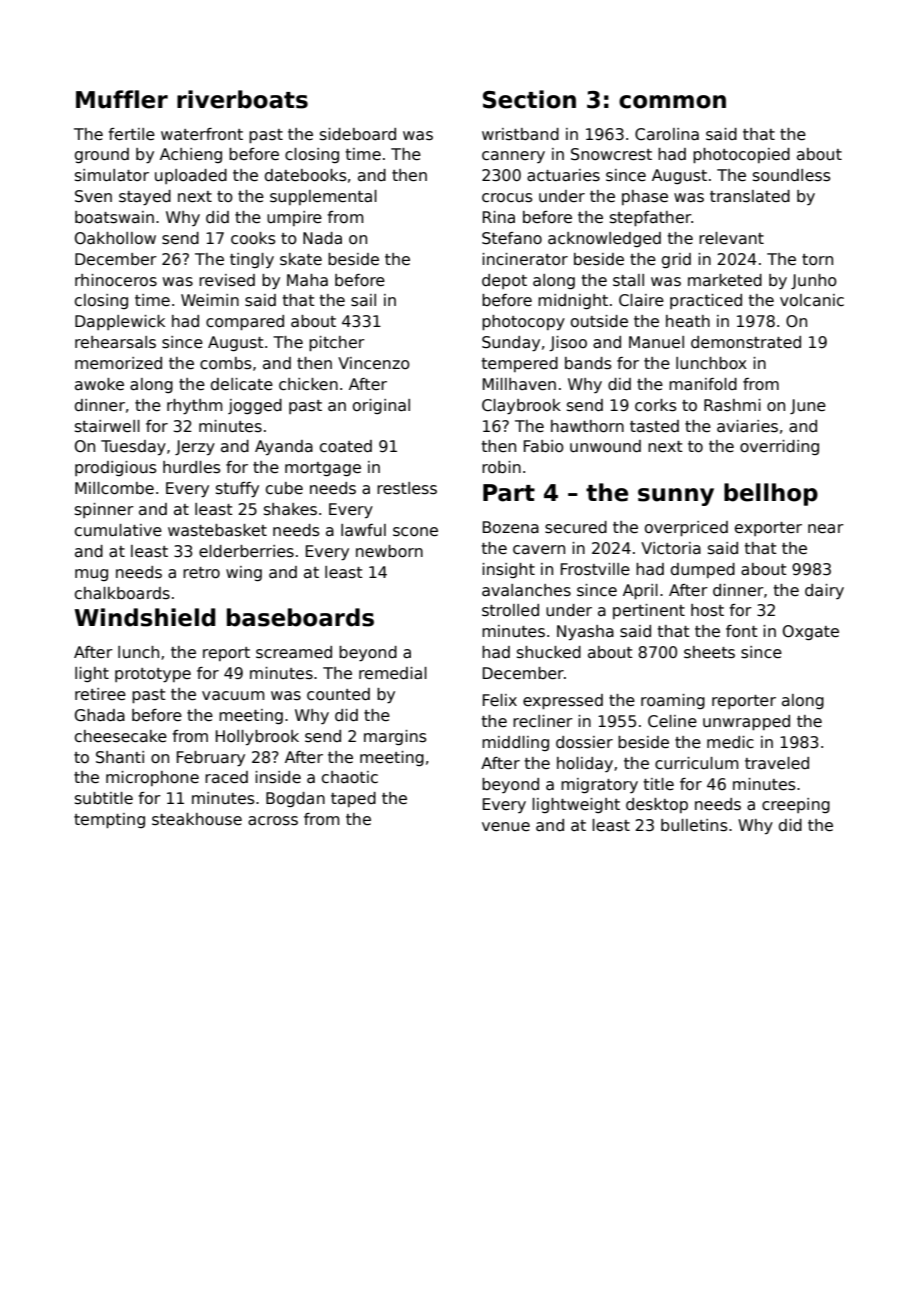 The image size is (924, 1308). I want to click on sunny, so click(676, 497).
